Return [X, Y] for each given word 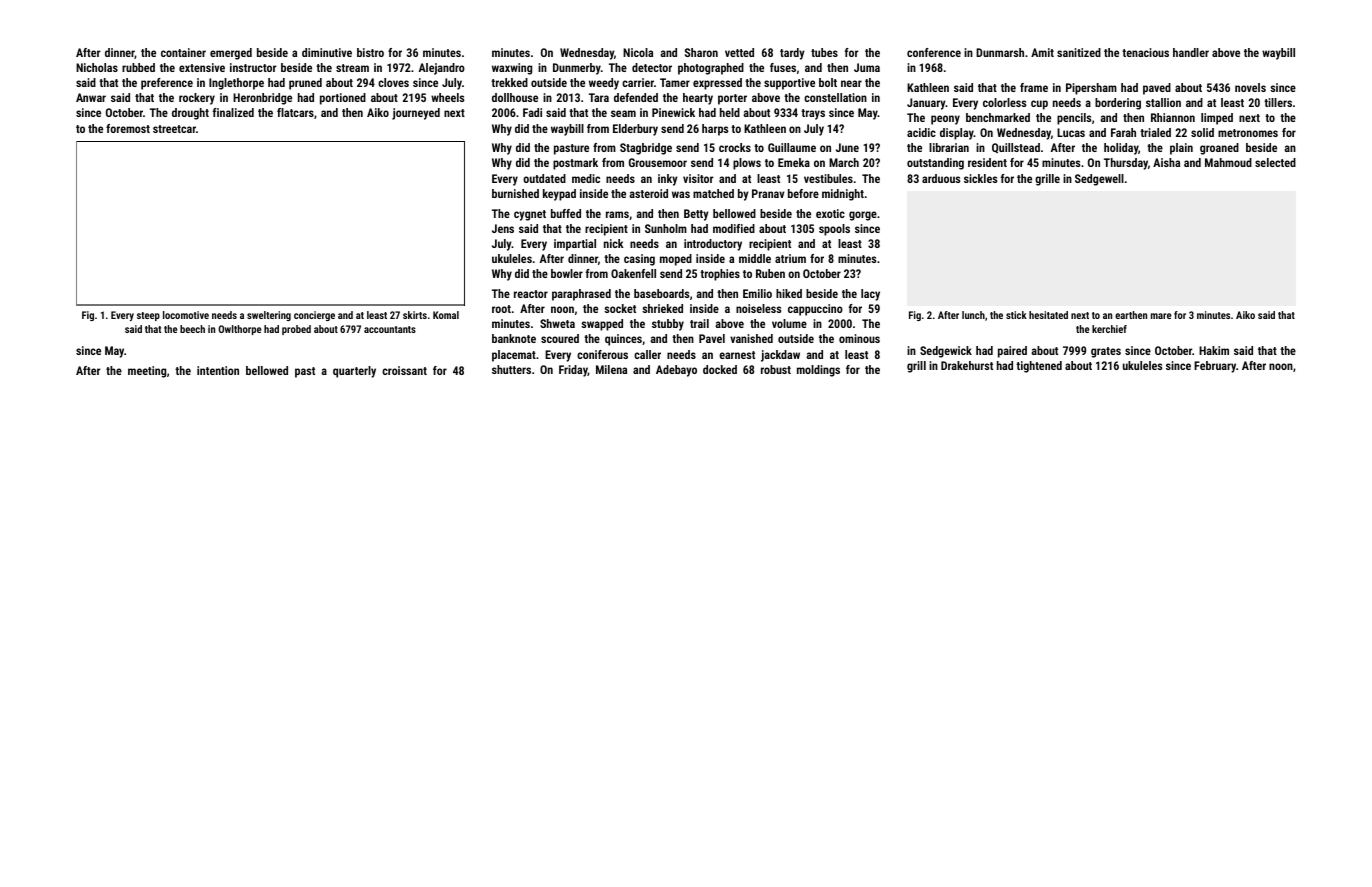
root [501, 309]
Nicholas [97, 67]
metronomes [1248, 133]
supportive [789, 84]
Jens [503, 228]
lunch [973, 315]
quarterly [354, 372]
